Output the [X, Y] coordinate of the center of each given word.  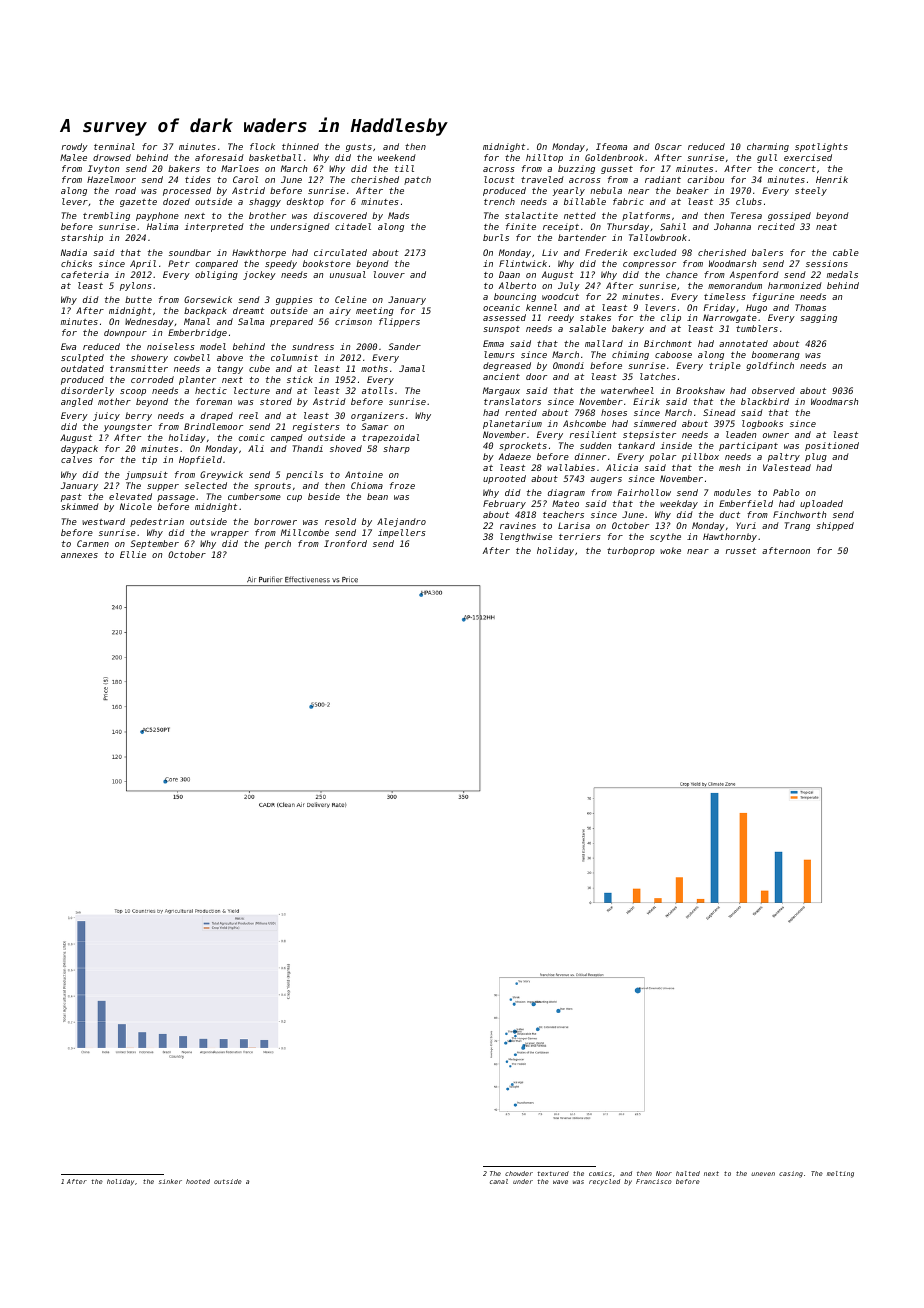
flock [262, 146]
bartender [582, 237]
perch [278, 544]
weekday [679, 504]
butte [138, 299]
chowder [519, 1173]
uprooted [504, 479]
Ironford [345, 543]
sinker [170, 1181]
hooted [198, 1181]
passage [176, 498]
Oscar [668, 146]
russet [741, 551]
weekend [397, 157]
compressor [649, 265]
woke [670, 550]
